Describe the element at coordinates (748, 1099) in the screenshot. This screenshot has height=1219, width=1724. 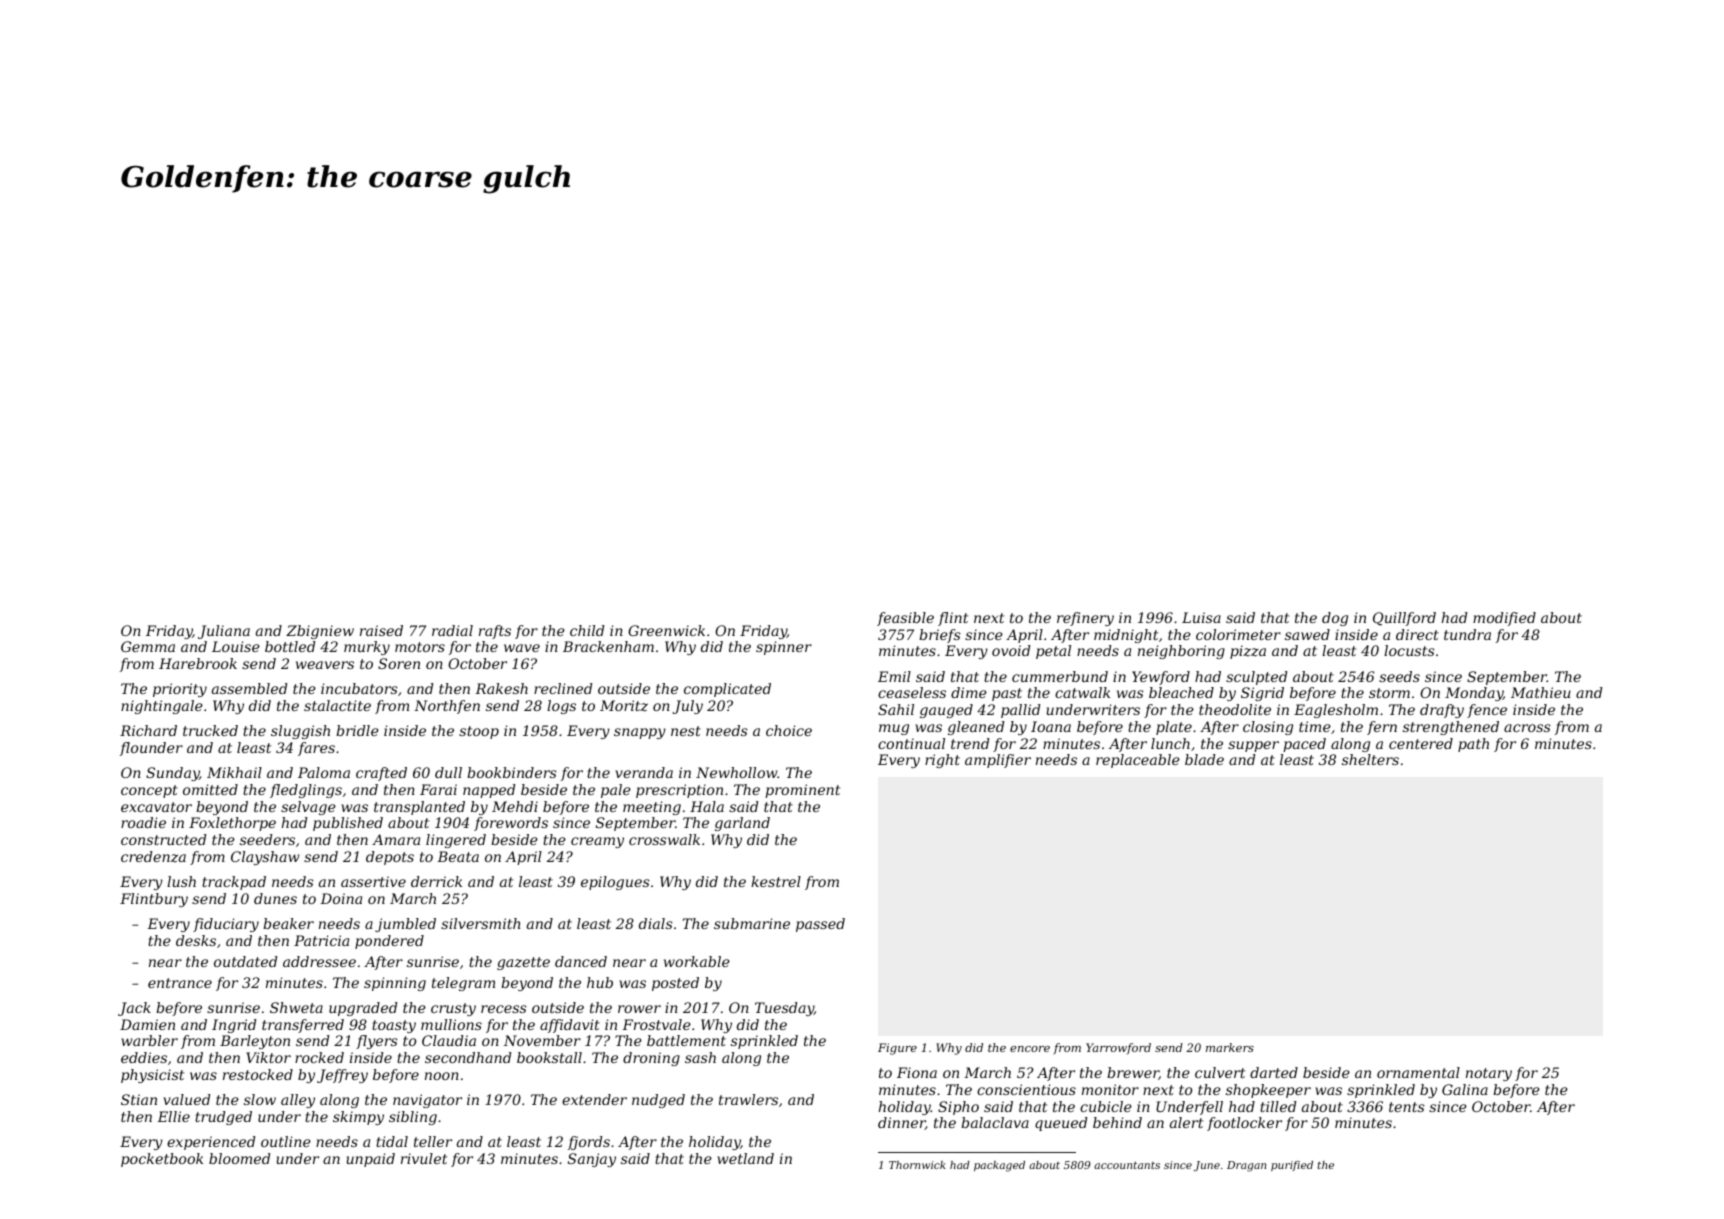
I see `trawlers` at that location.
